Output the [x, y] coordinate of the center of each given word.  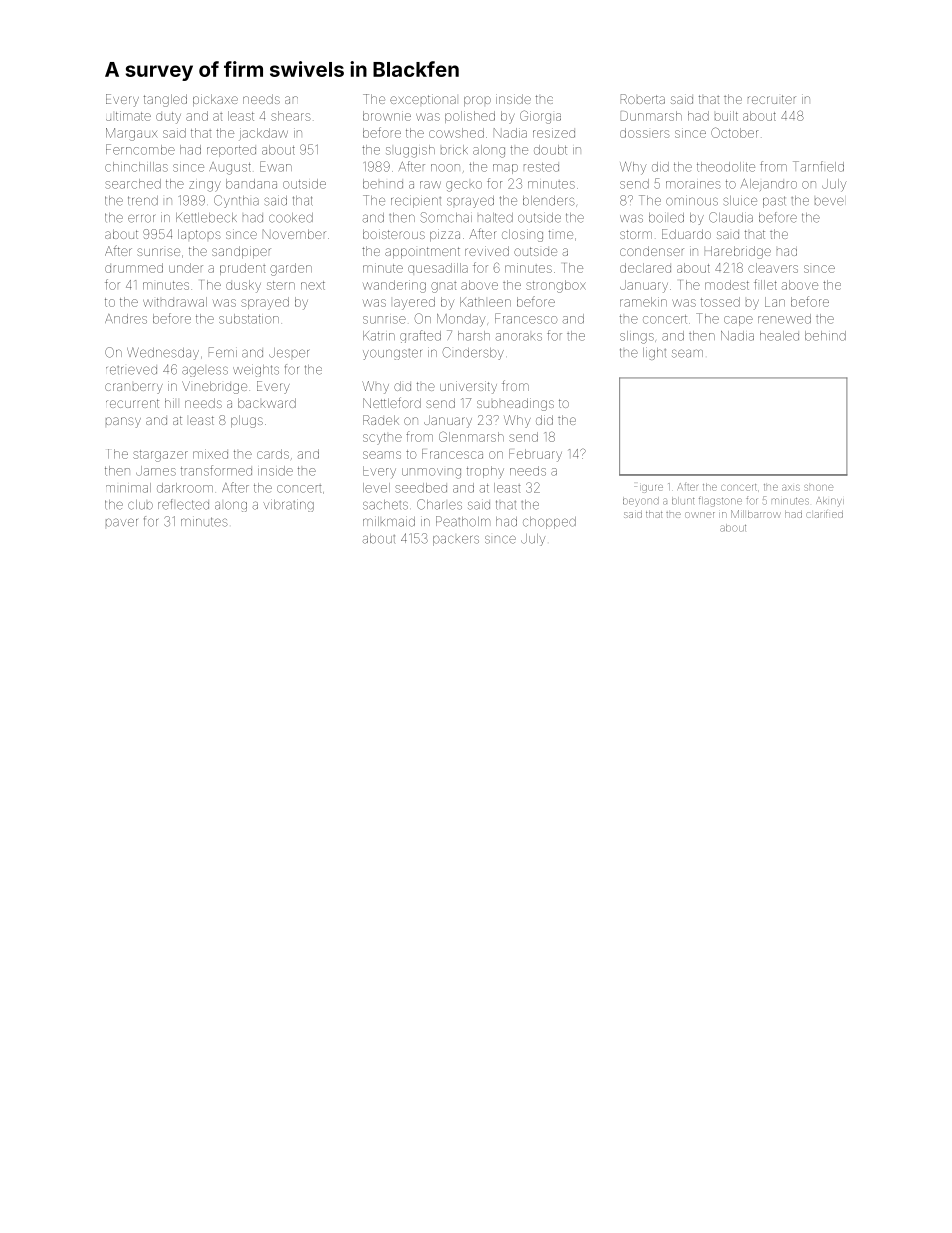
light [654, 353]
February [535, 455]
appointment [422, 252]
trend [143, 201]
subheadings [515, 404]
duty [168, 118]
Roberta [643, 99]
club [140, 505]
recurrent [132, 403]
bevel [829, 201]
